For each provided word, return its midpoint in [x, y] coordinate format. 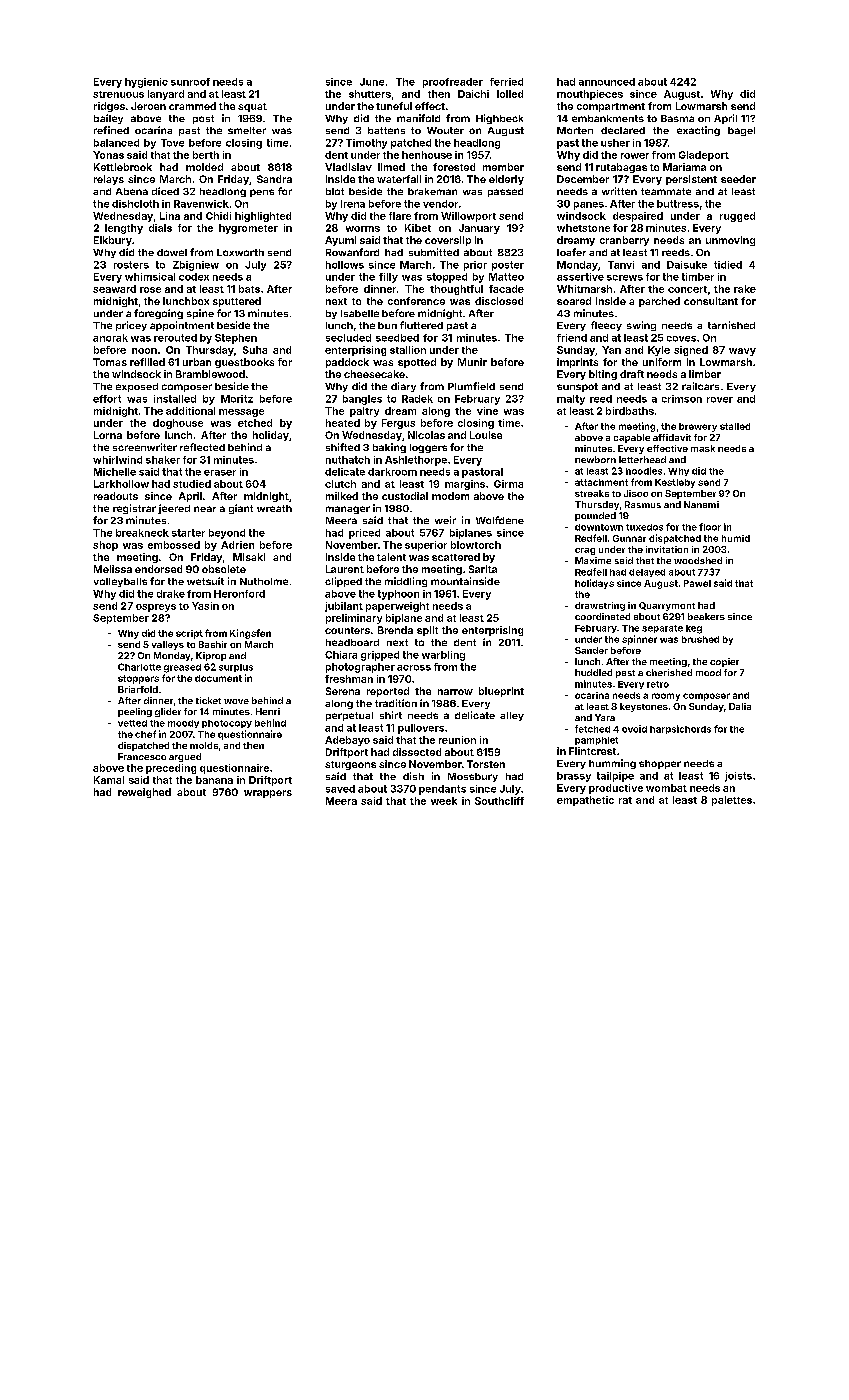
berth [206, 155]
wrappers [268, 794]
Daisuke [687, 265]
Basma [677, 118]
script [189, 634]
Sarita [483, 569]
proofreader [453, 83]
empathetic [585, 801]
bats [249, 289]
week [444, 801]
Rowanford [352, 252]
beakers [706, 616]
